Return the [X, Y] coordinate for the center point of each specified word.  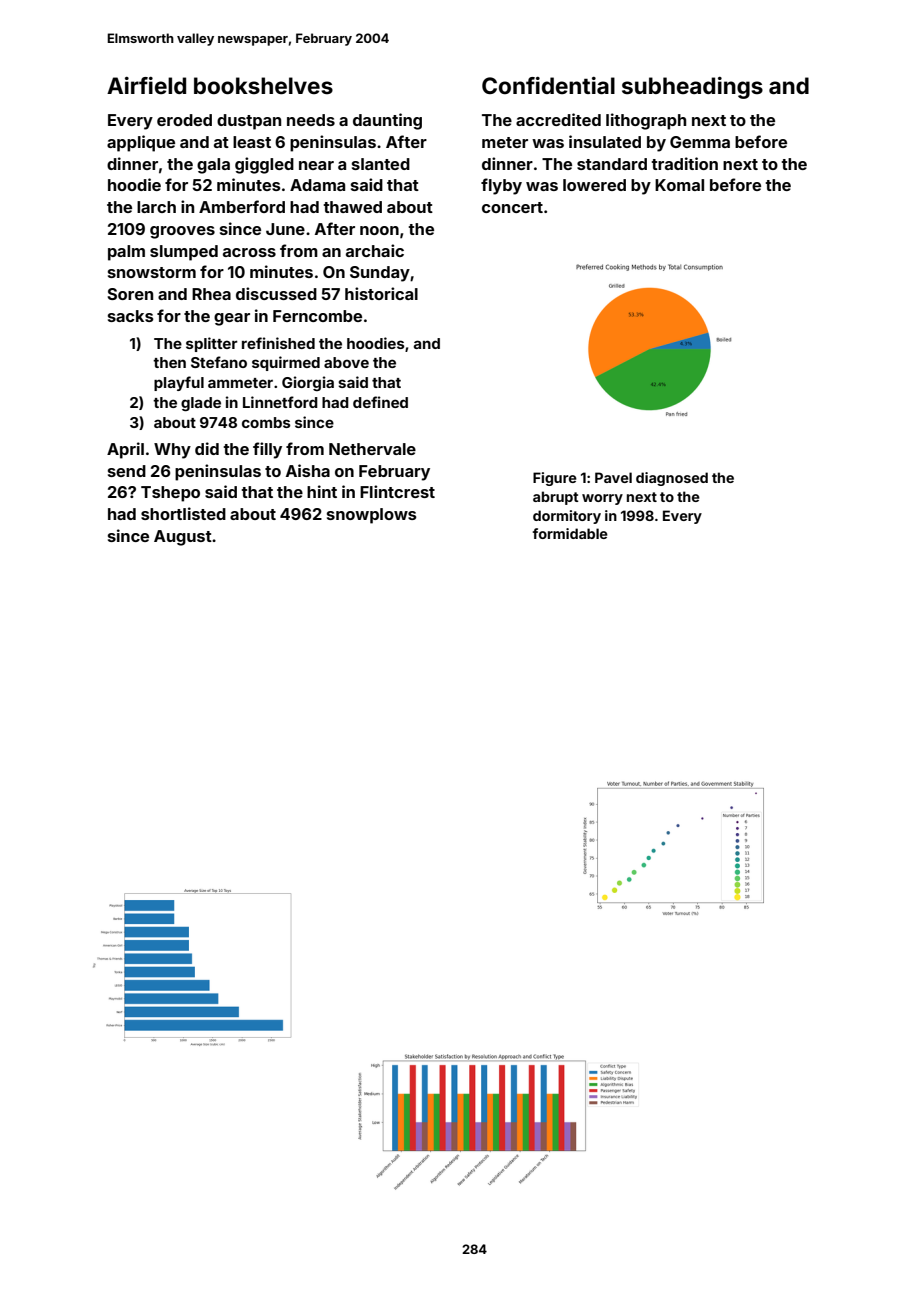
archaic [375, 250]
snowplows [372, 516]
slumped [184, 253]
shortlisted [183, 513]
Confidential [548, 85]
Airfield [146, 85]
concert [512, 207]
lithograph [646, 121]
